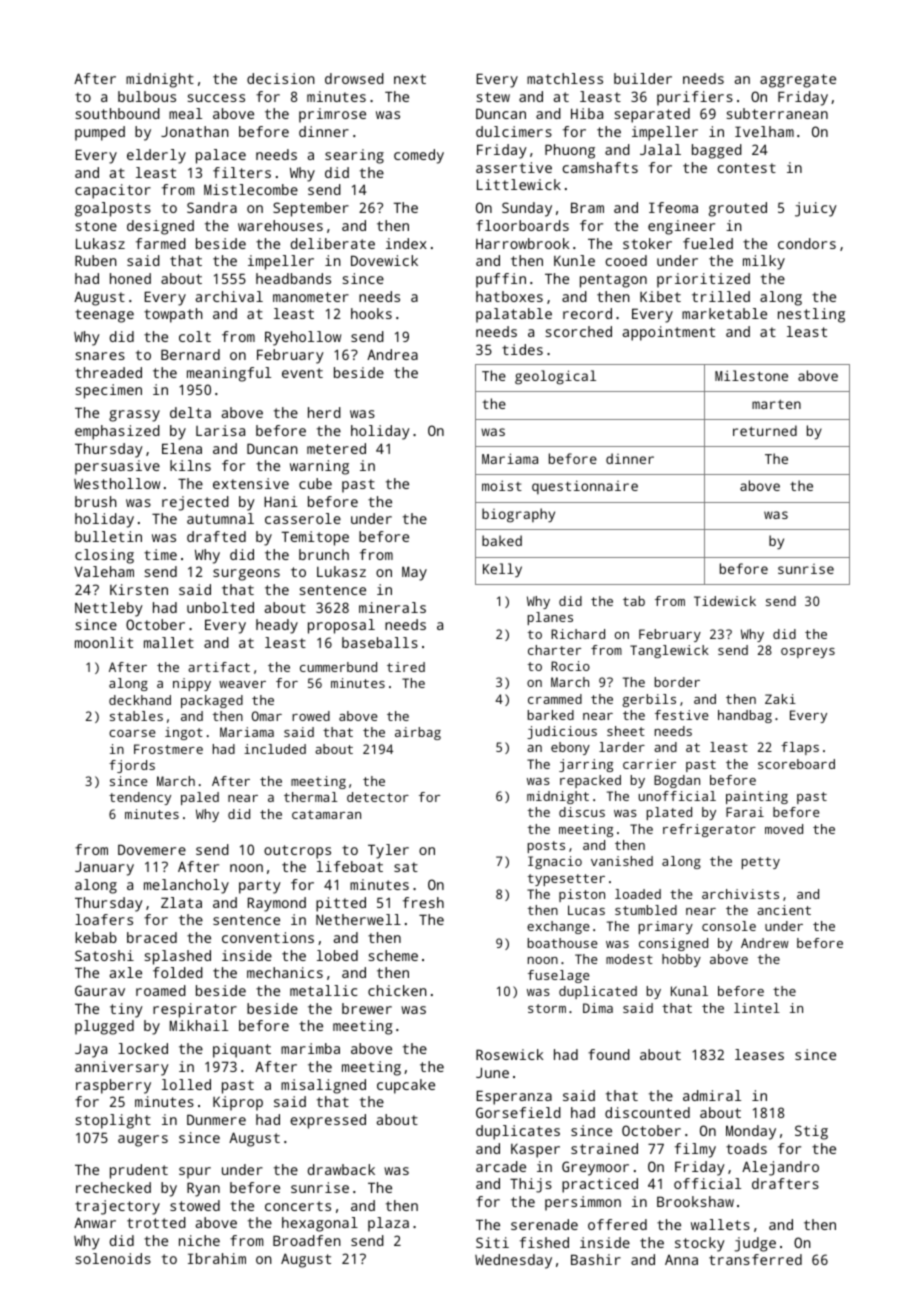 This screenshot has height=1308, width=924. I want to click on stables, so click(136, 716).
